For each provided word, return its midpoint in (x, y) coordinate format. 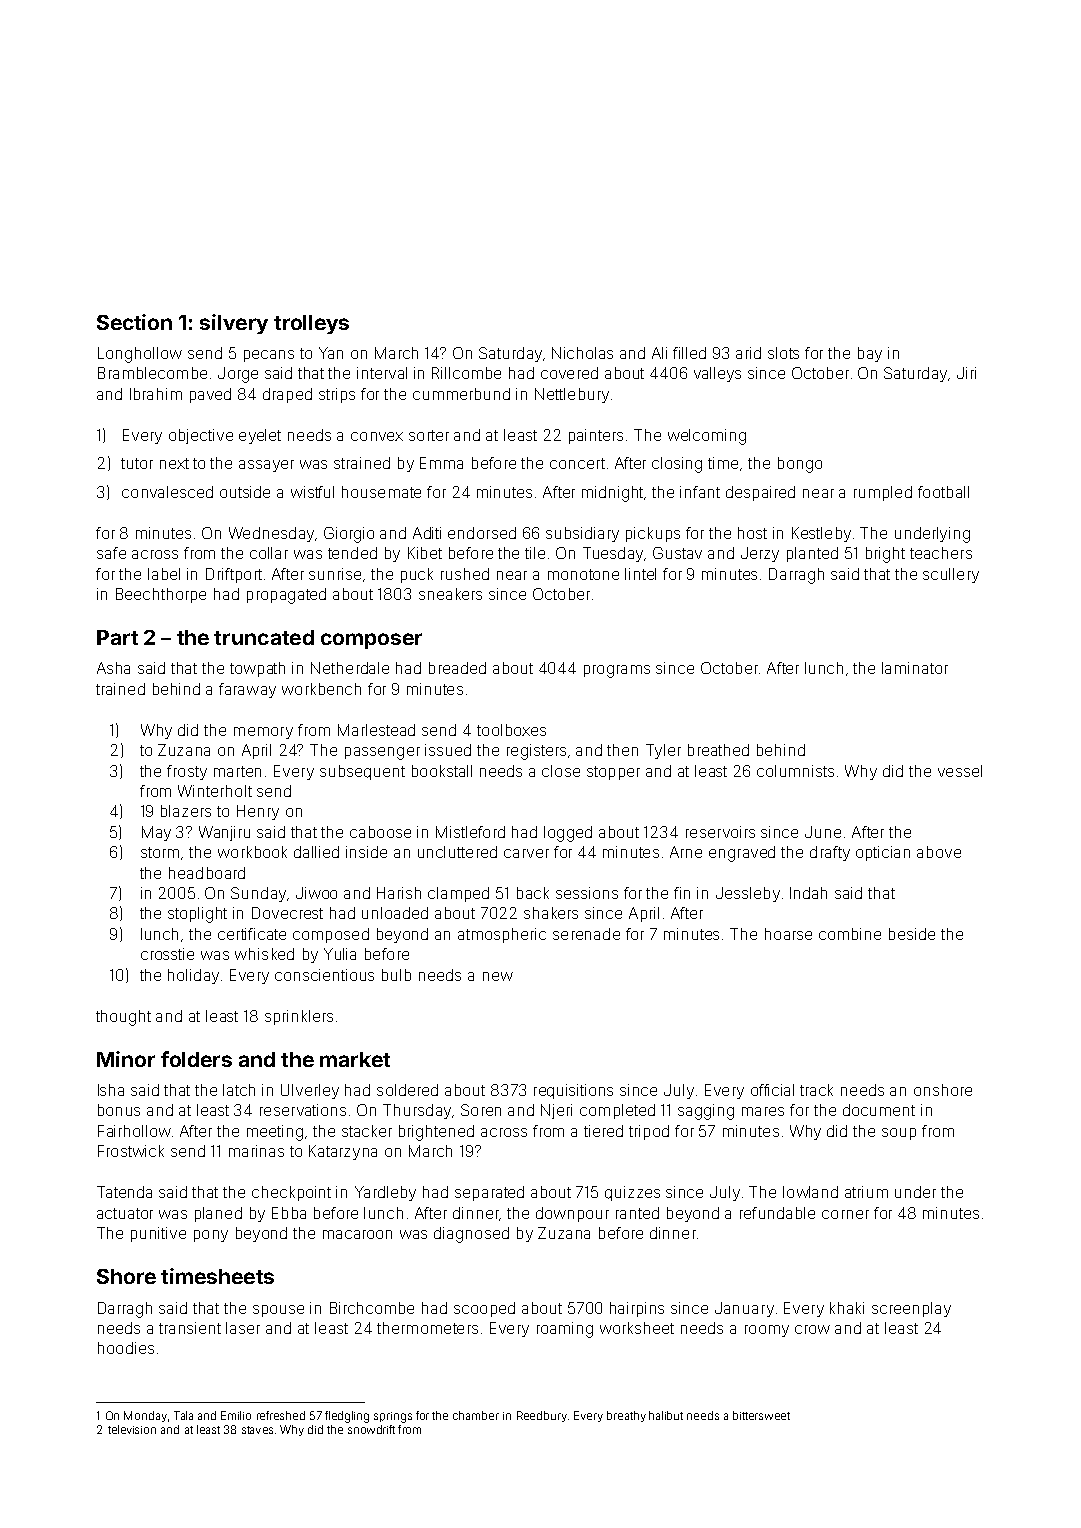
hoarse (788, 934)
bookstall (442, 771)
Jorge (238, 375)
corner (845, 1214)
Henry (258, 812)
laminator (915, 668)
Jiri (966, 373)
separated (489, 1193)
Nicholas (582, 353)
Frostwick (131, 1151)
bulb (396, 975)
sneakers (450, 594)
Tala (183, 1415)
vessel (960, 771)
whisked (264, 954)
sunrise (335, 574)
